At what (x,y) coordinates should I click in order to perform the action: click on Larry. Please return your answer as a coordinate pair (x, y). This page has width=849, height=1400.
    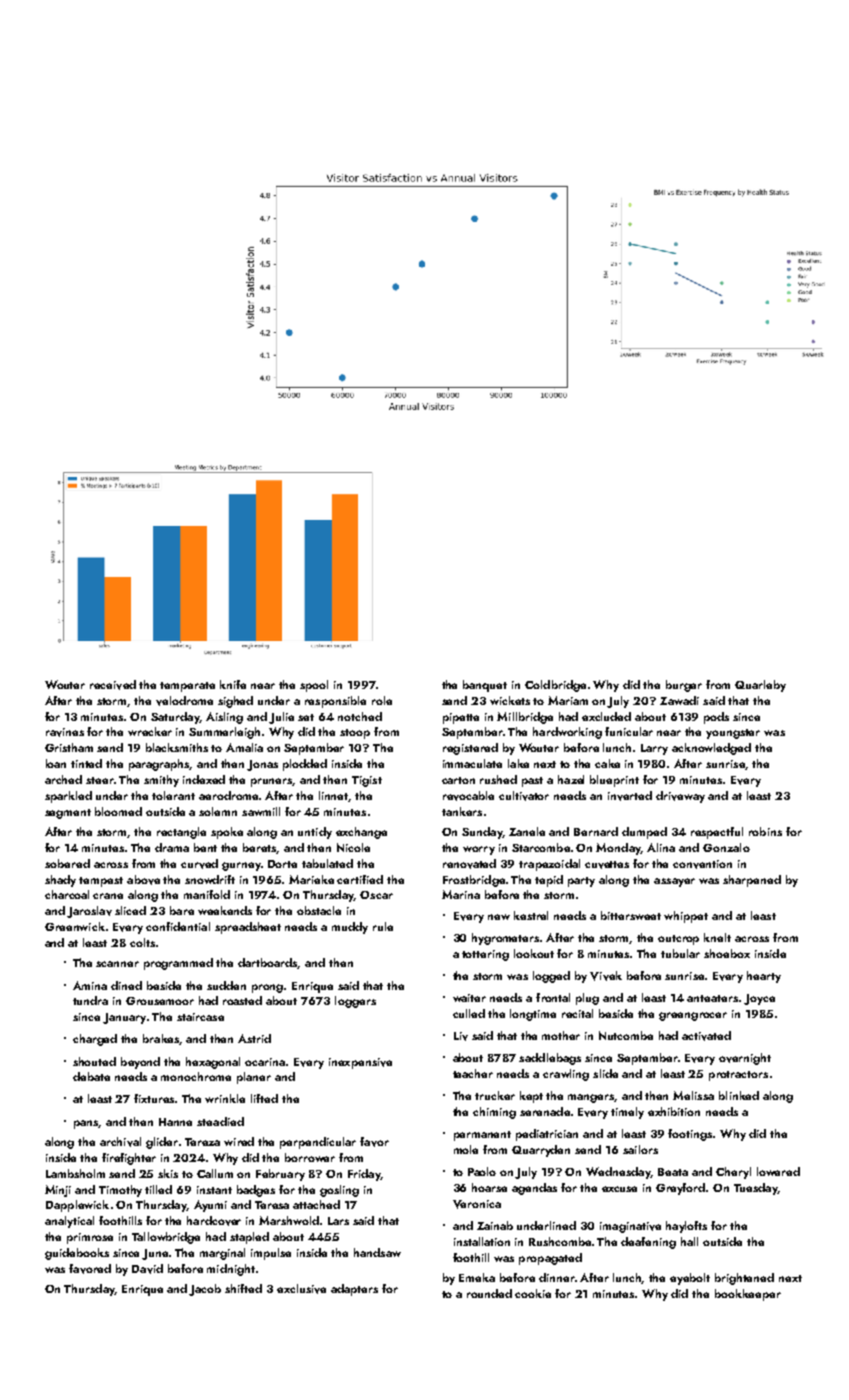
    Looking at the image, I should click on (654, 749).
